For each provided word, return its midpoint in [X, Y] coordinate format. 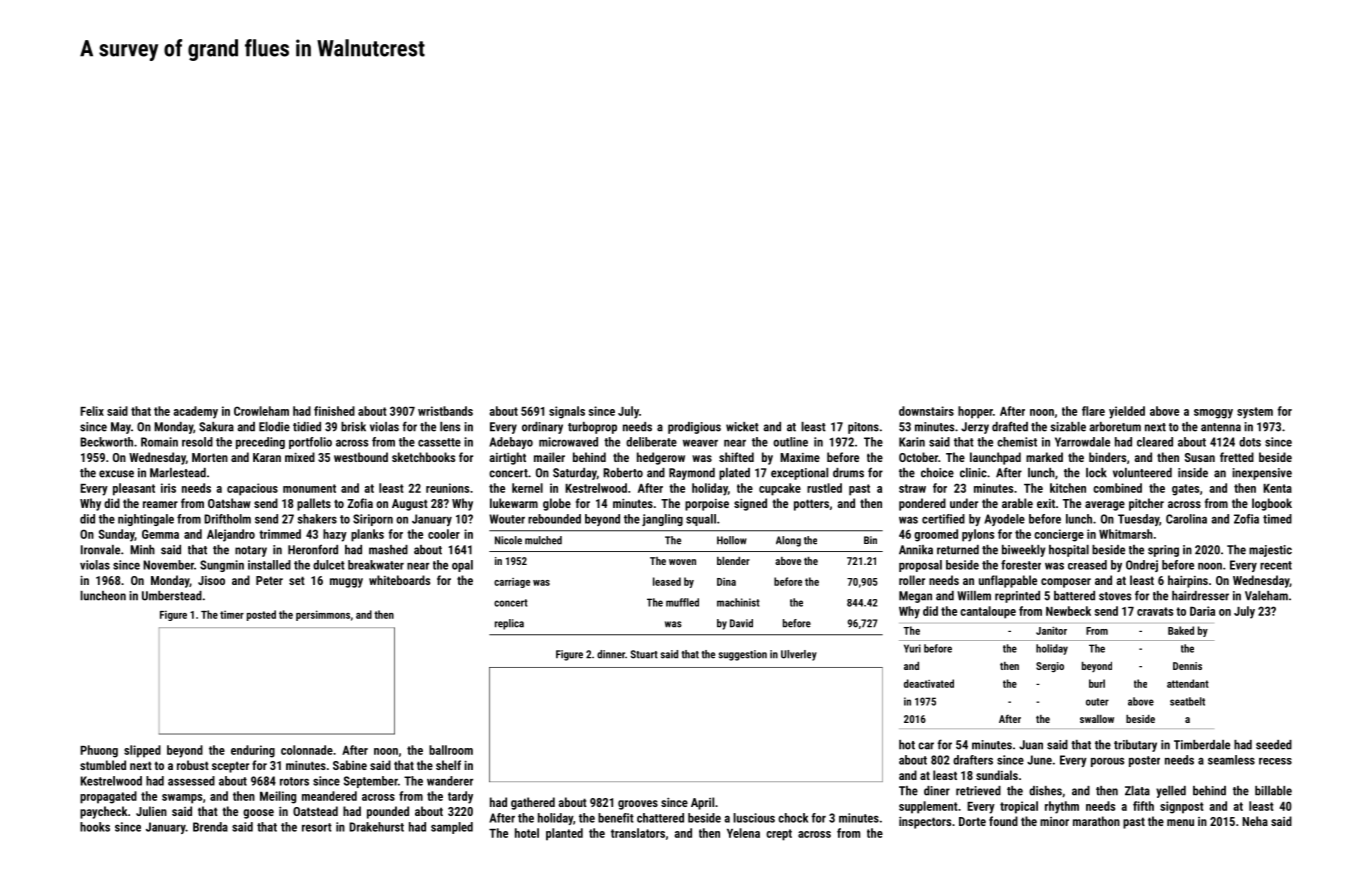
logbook [1272, 504]
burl [1097, 683]
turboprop [592, 428]
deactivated [929, 683]
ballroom [451, 750]
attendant [1188, 683]
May [121, 428]
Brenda [210, 827]
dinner [611, 654]
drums [848, 473]
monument [309, 488]
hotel [527, 833]
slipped [142, 751]
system [1255, 413]
